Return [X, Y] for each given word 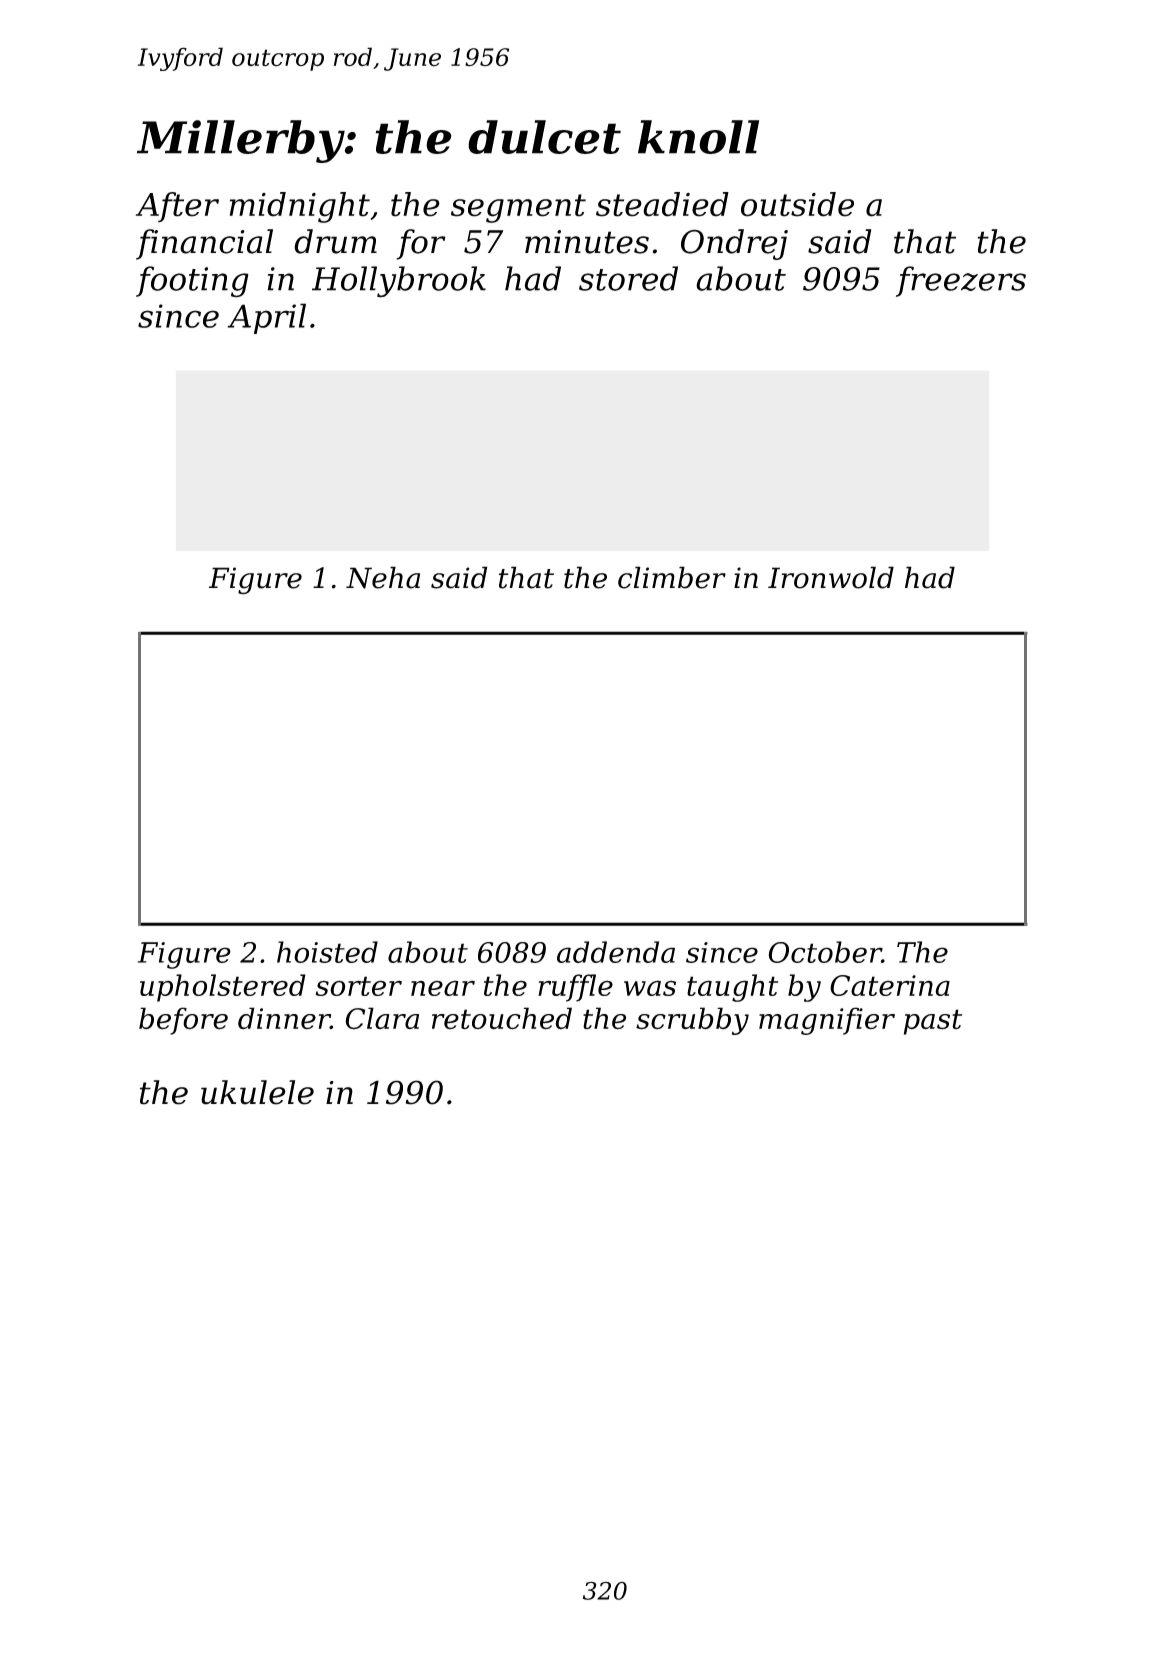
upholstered [223, 988]
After [177, 207]
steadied [662, 204]
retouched [502, 1018]
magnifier [827, 1021]
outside [797, 204]
